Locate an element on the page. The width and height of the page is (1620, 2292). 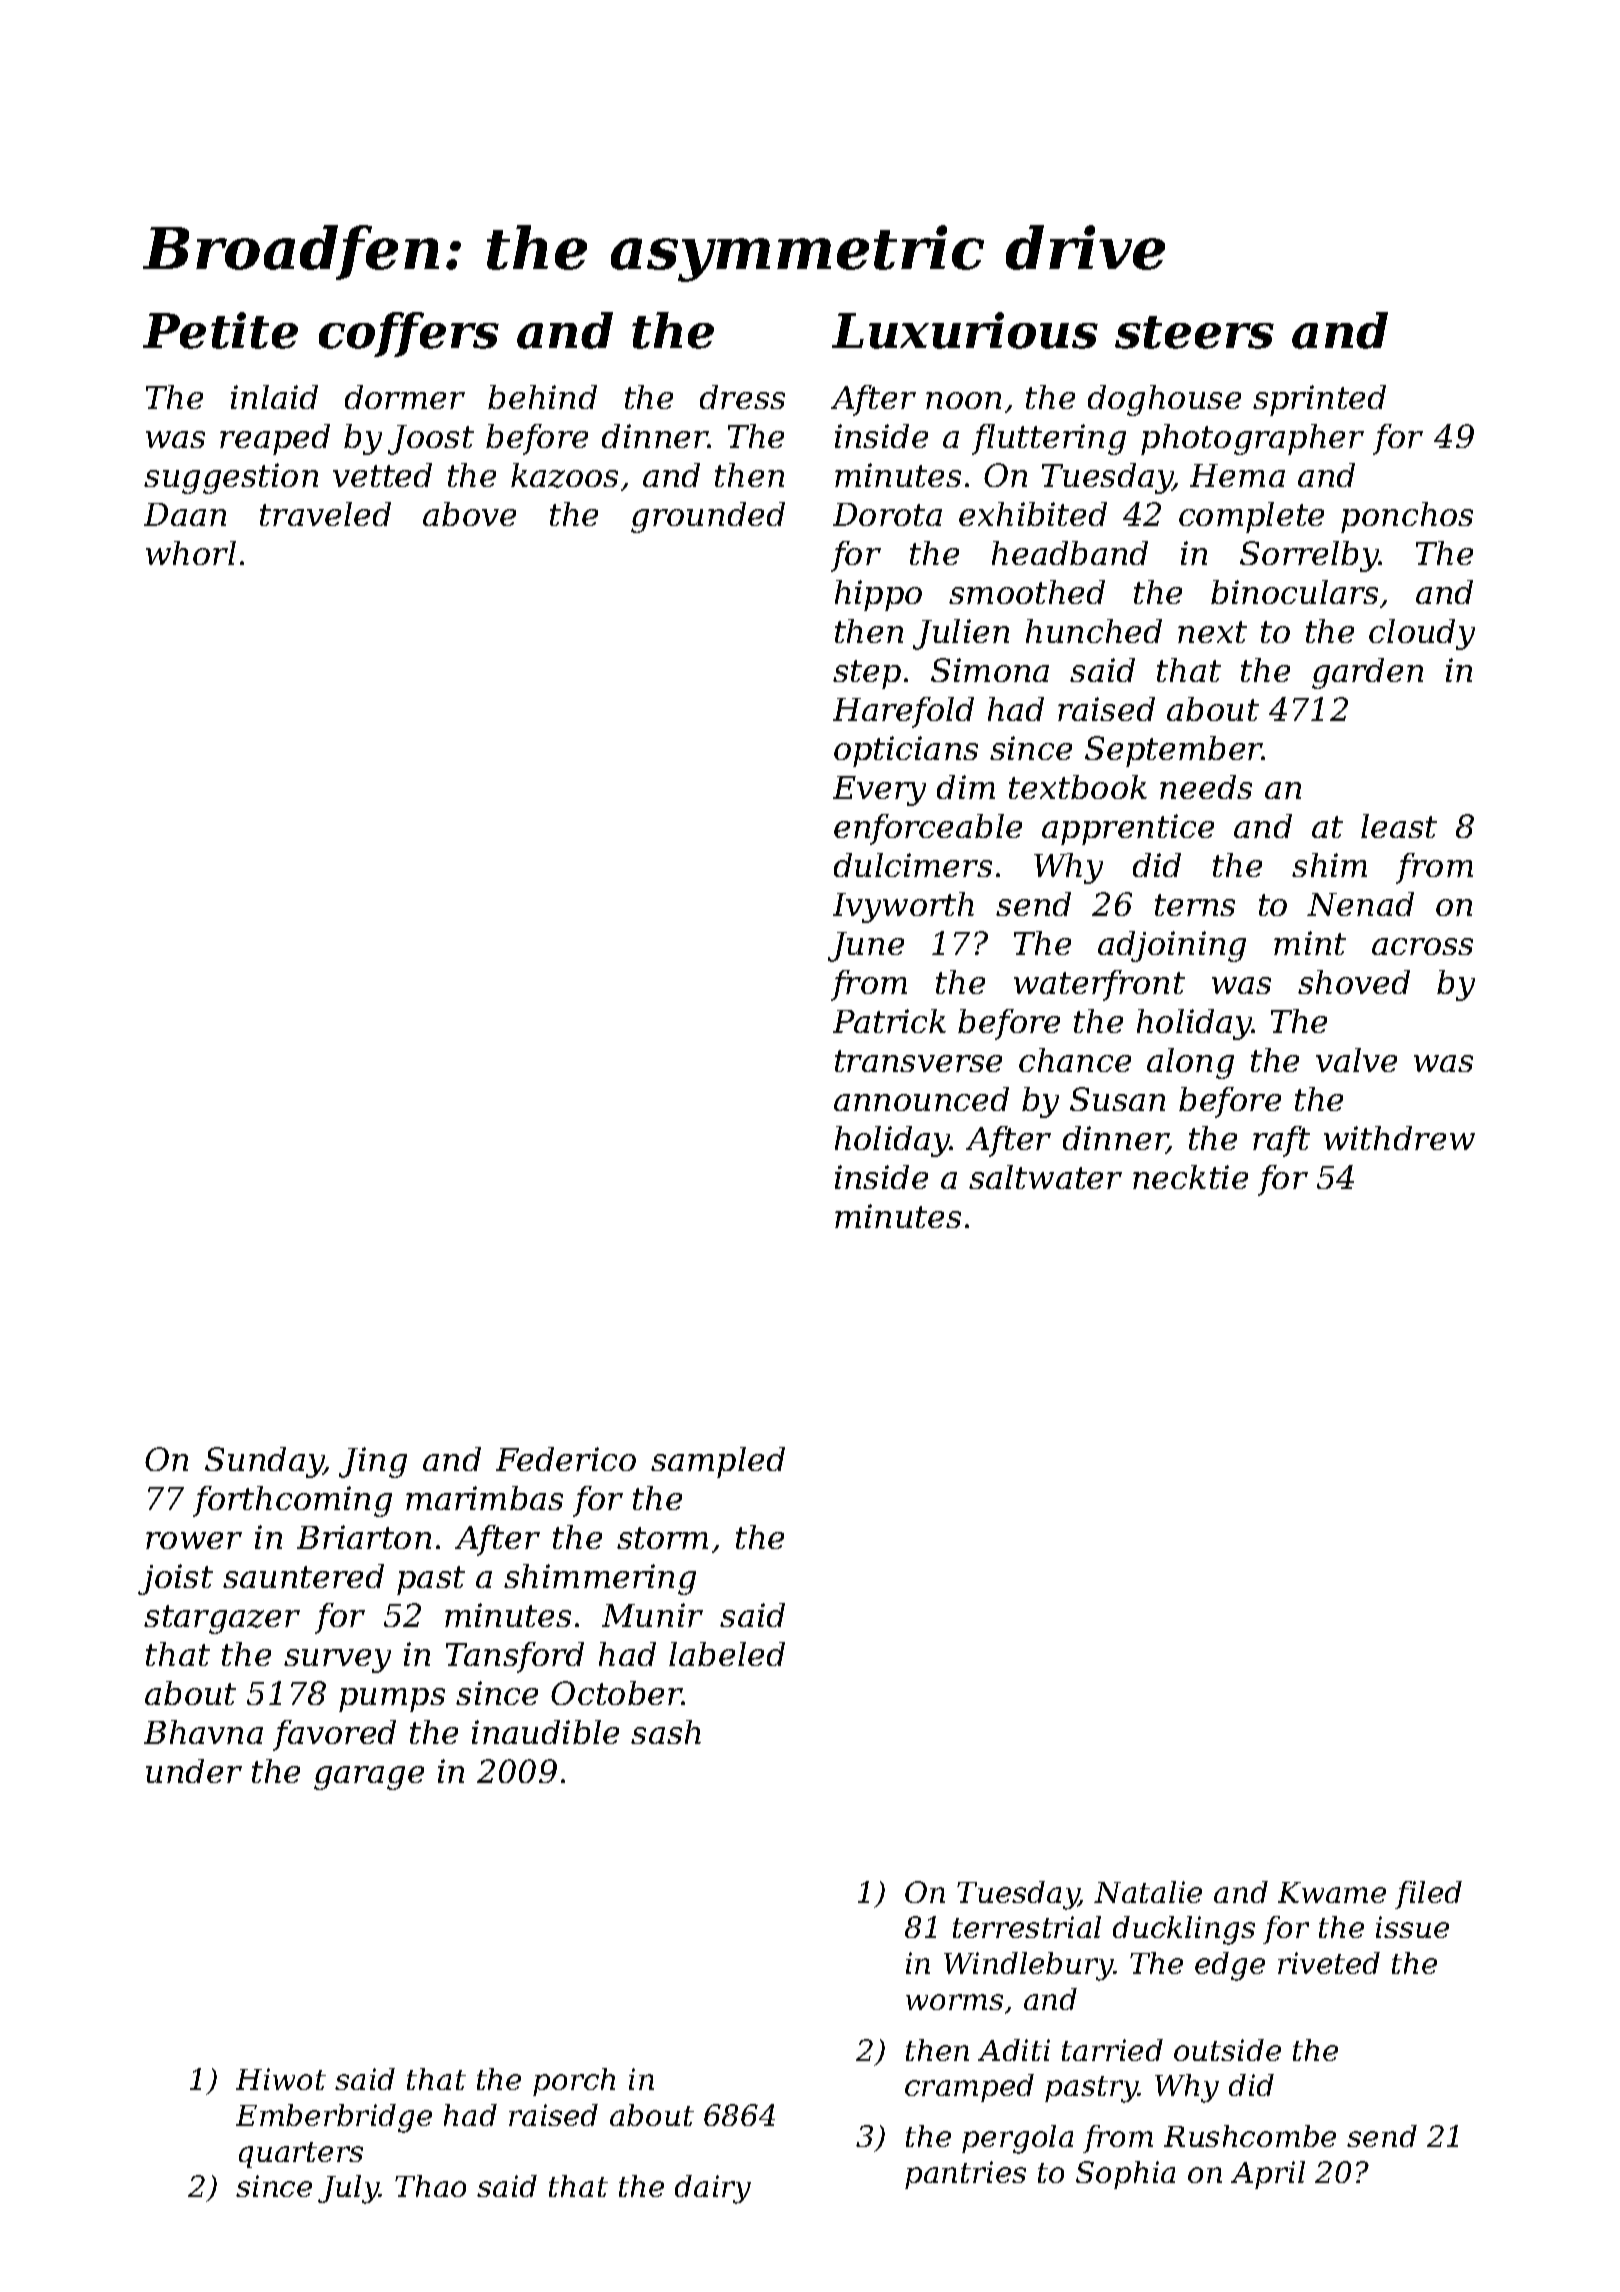
coffers is located at coordinates (409, 334).
